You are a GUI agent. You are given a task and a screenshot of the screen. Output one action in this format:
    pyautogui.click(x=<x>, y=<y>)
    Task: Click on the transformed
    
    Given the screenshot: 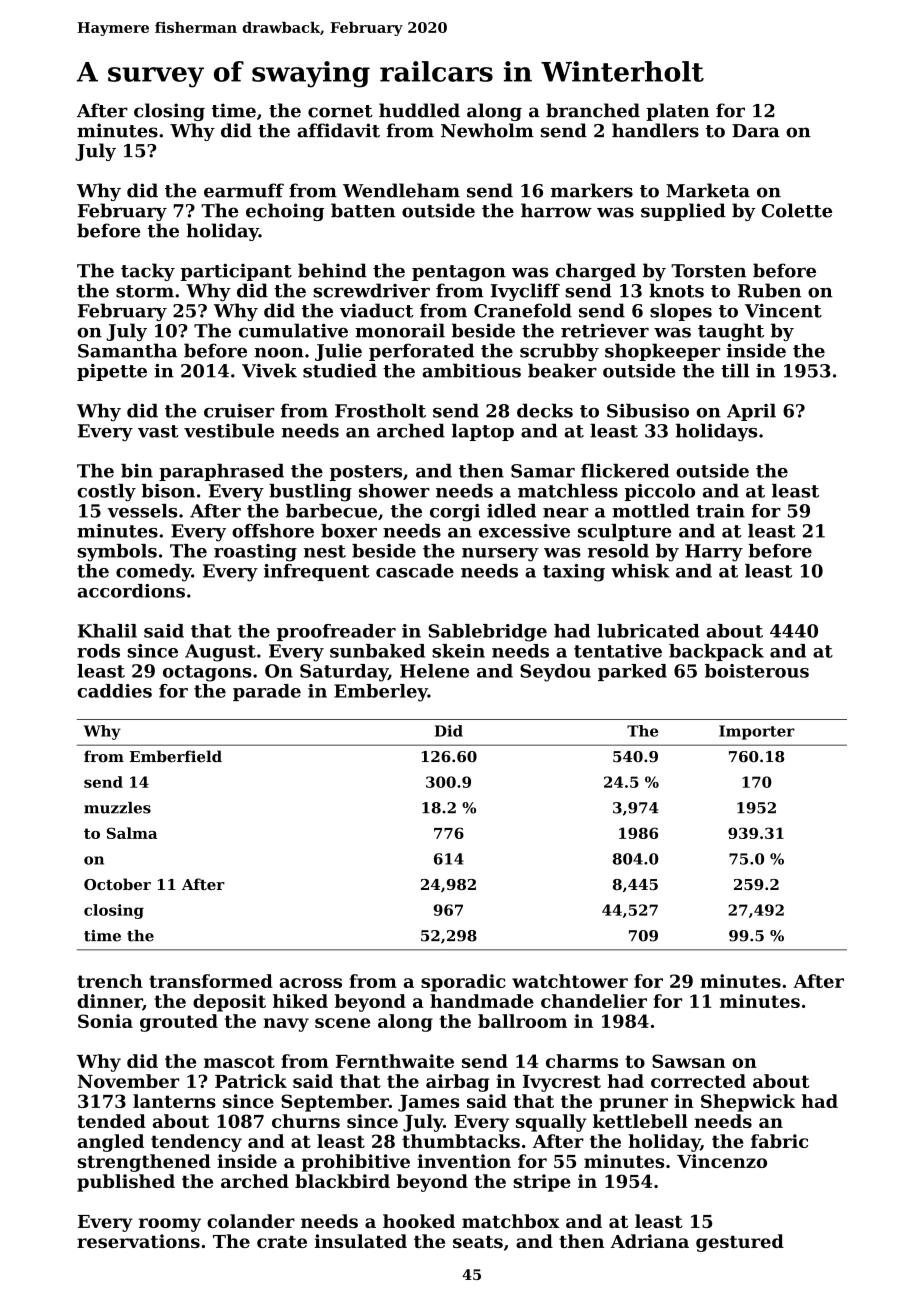 What is the action you would take?
    pyautogui.click(x=211, y=981)
